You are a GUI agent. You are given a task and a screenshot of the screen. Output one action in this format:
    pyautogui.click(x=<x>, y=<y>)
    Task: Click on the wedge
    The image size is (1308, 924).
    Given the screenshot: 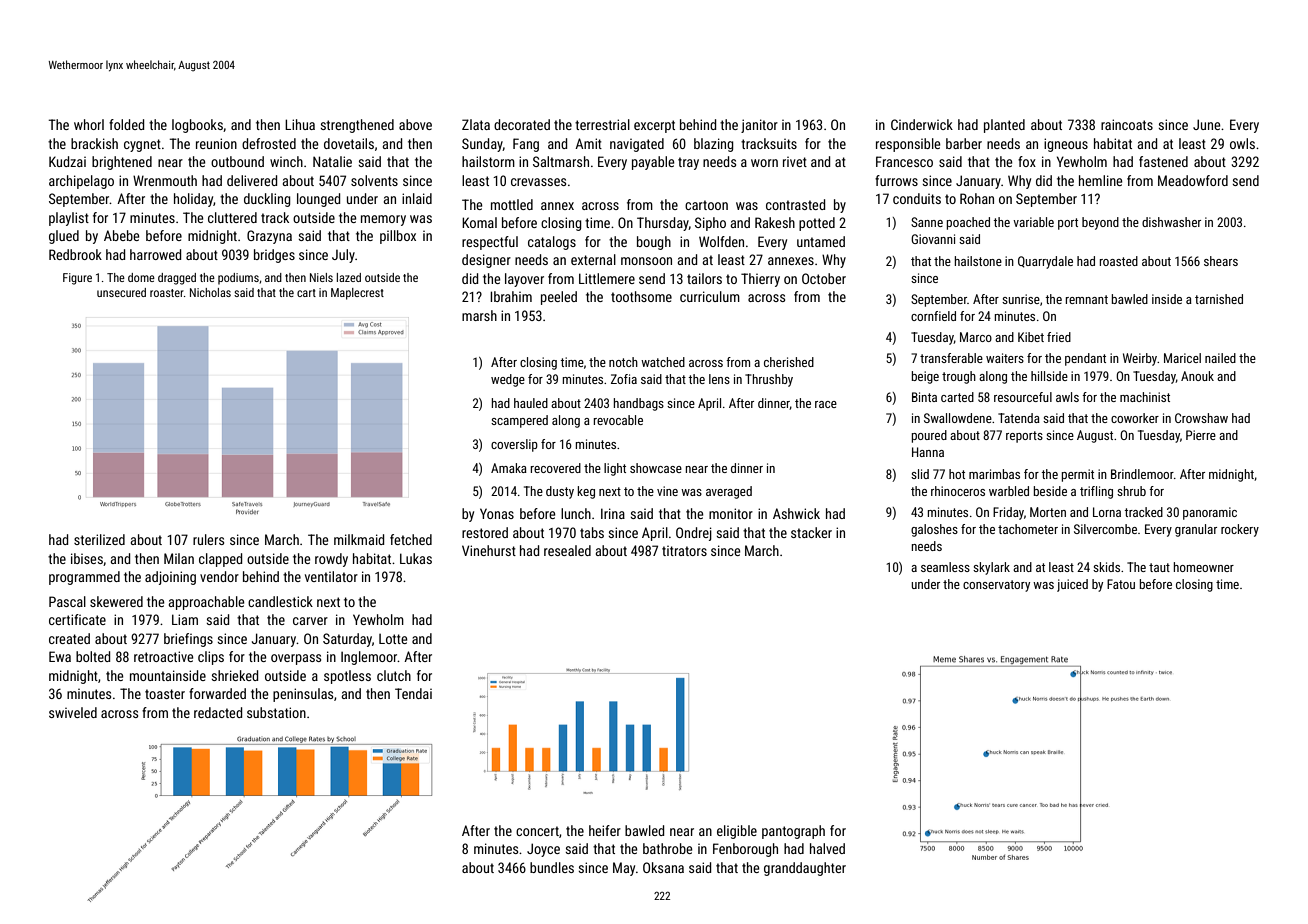 What is the action you would take?
    pyautogui.click(x=508, y=380)
